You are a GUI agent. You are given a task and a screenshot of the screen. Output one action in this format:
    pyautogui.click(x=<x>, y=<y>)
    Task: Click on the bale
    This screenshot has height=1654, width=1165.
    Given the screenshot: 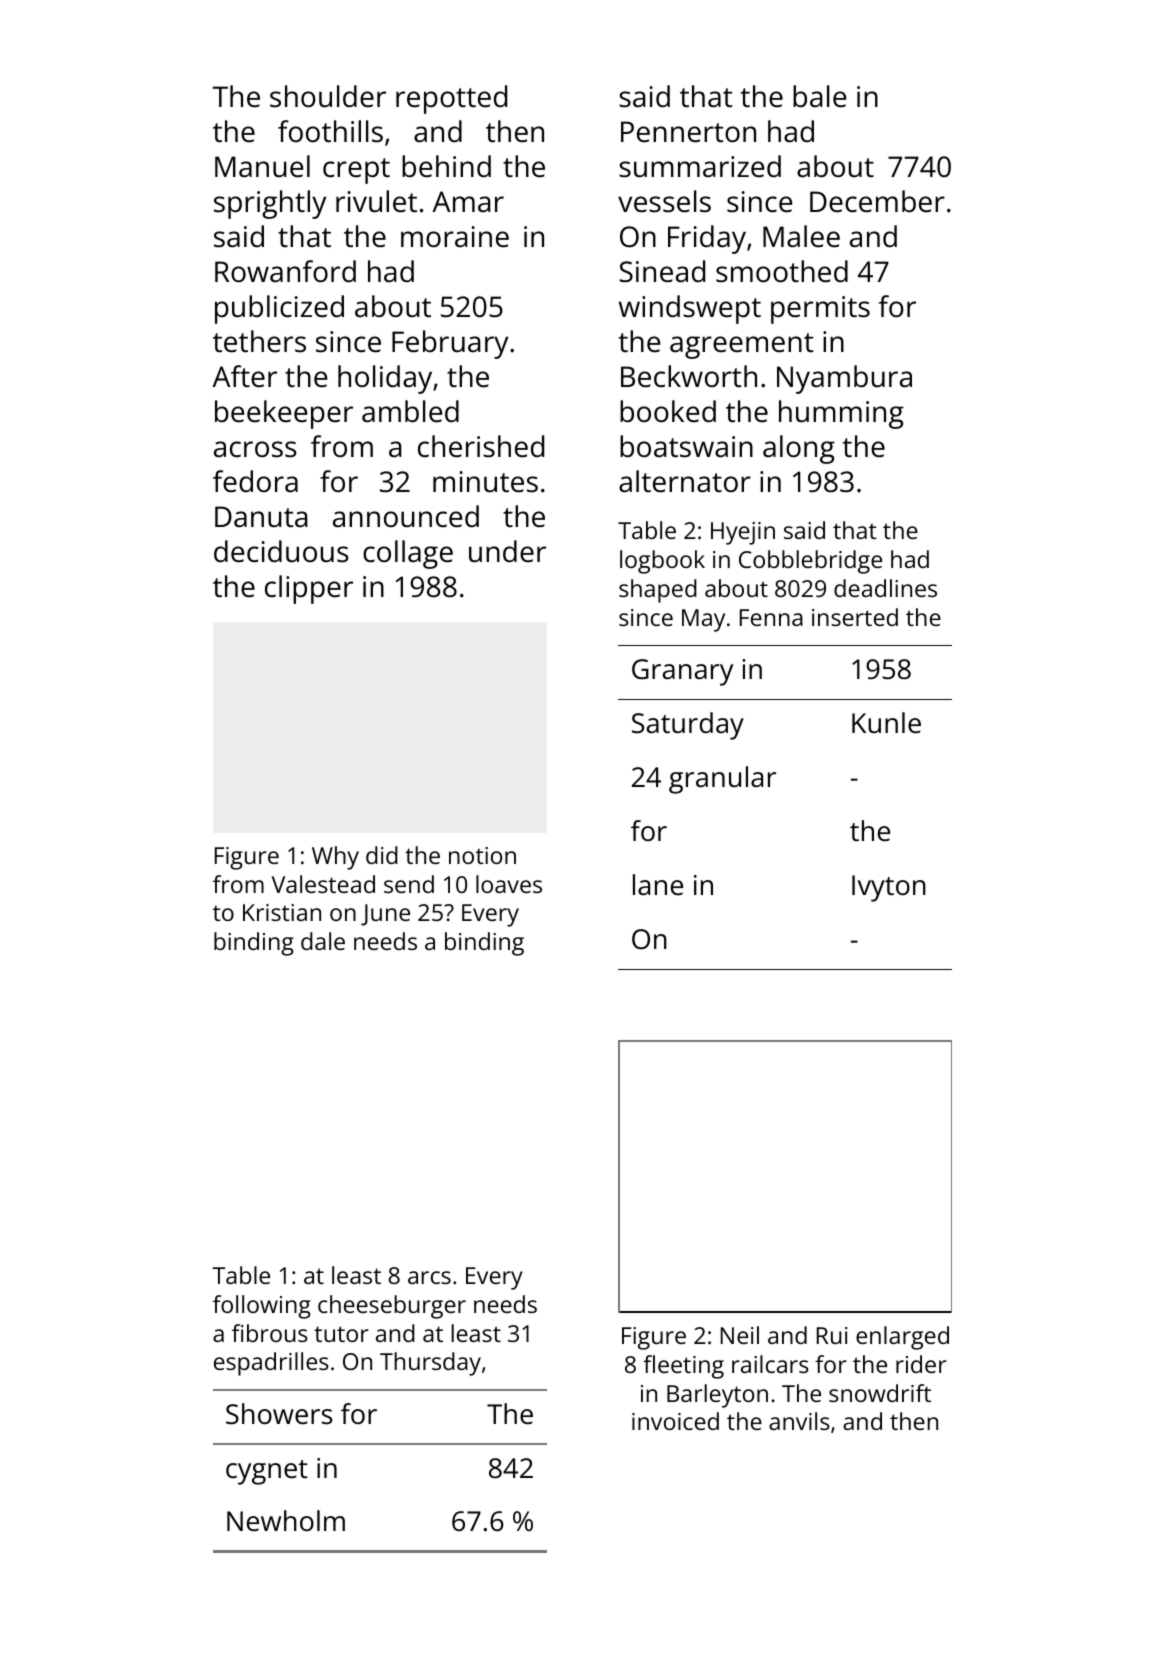 What is the action you would take?
    pyautogui.click(x=819, y=96)
